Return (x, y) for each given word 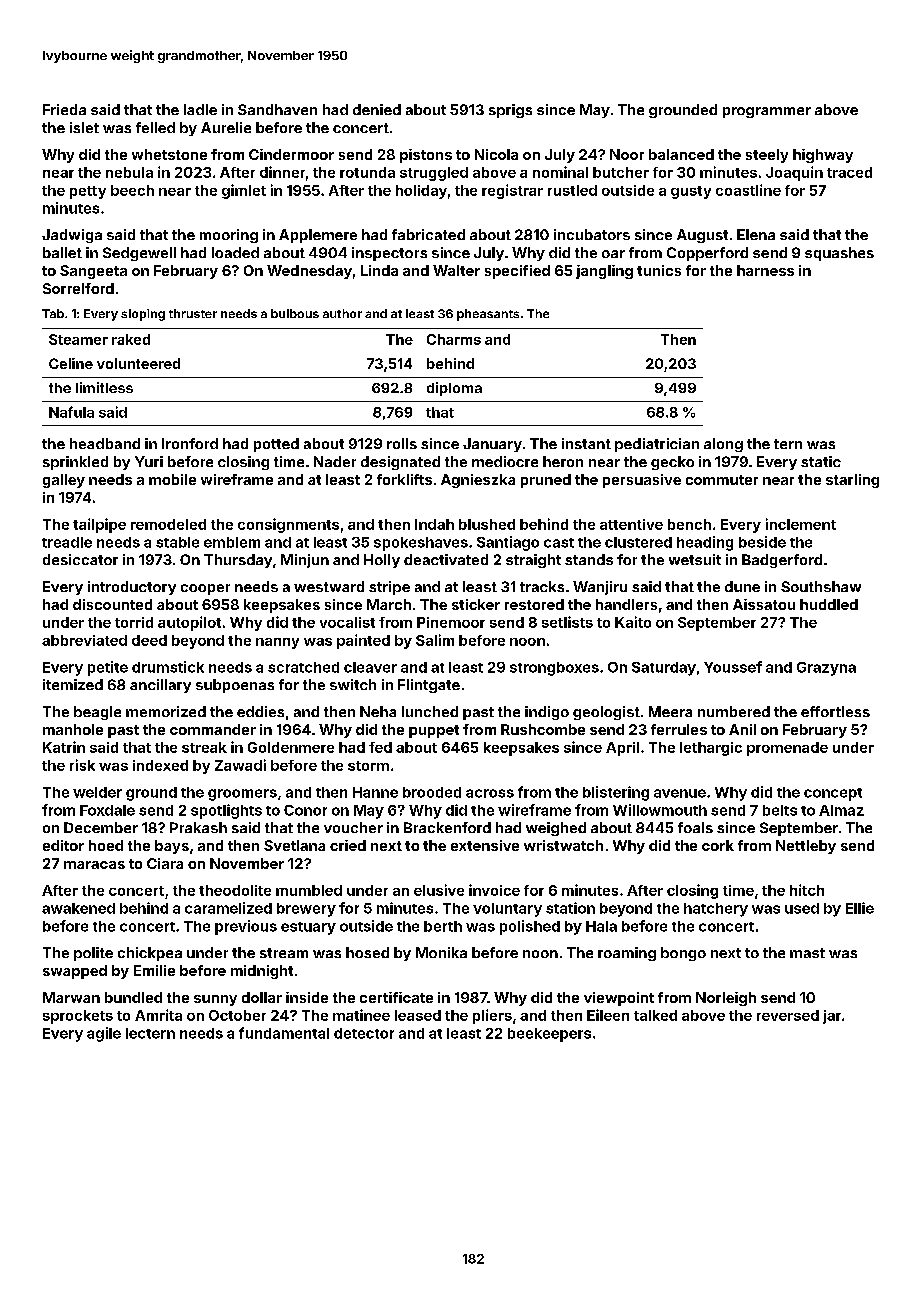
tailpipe (99, 525)
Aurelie (226, 127)
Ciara (165, 863)
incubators (592, 234)
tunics (659, 270)
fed (380, 747)
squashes (839, 254)
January (492, 445)
